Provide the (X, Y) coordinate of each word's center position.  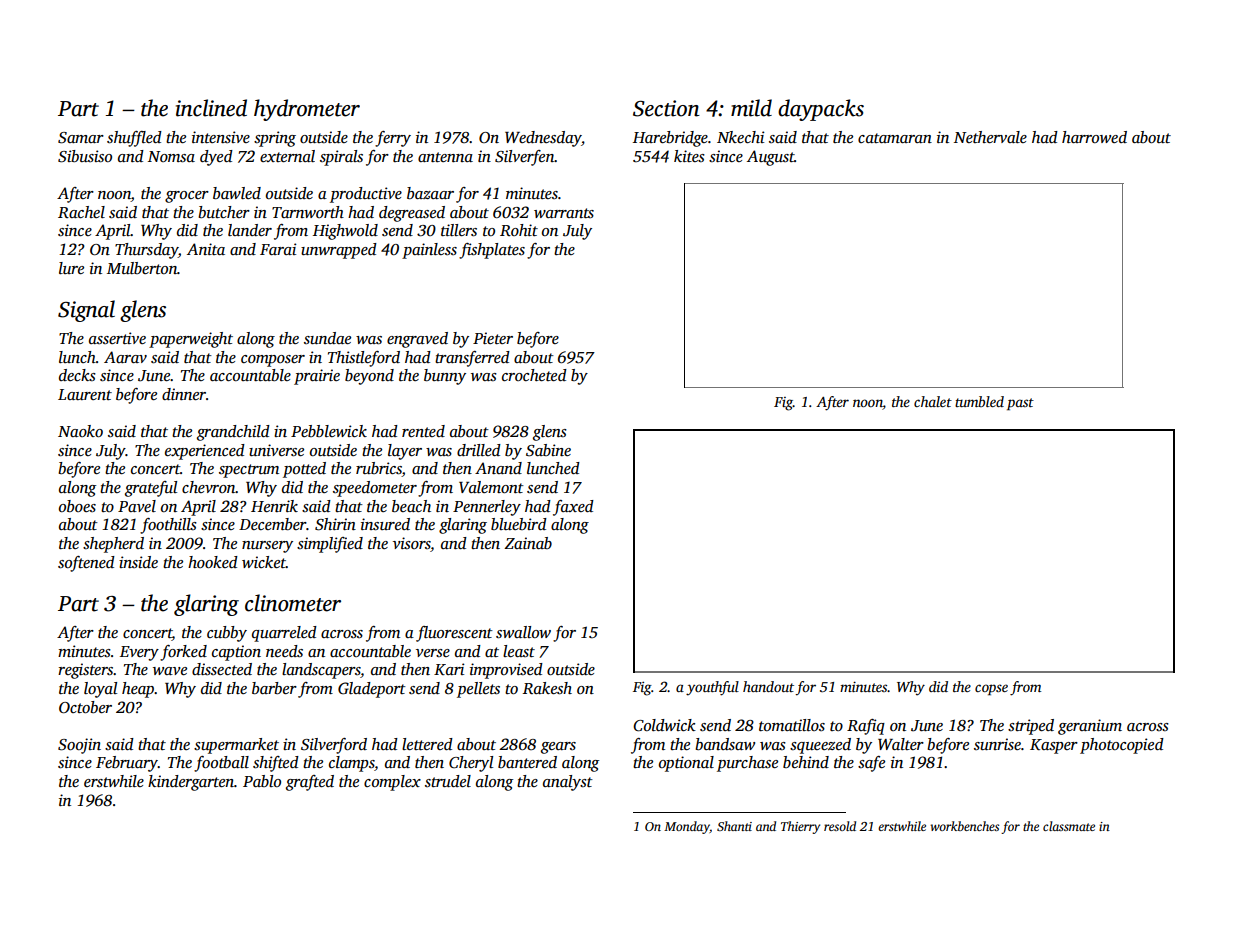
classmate (1069, 826)
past (1020, 404)
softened (86, 564)
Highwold (345, 232)
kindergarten (191, 783)
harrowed (1094, 137)
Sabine (548, 450)
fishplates (492, 251)
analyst (568, 783)
